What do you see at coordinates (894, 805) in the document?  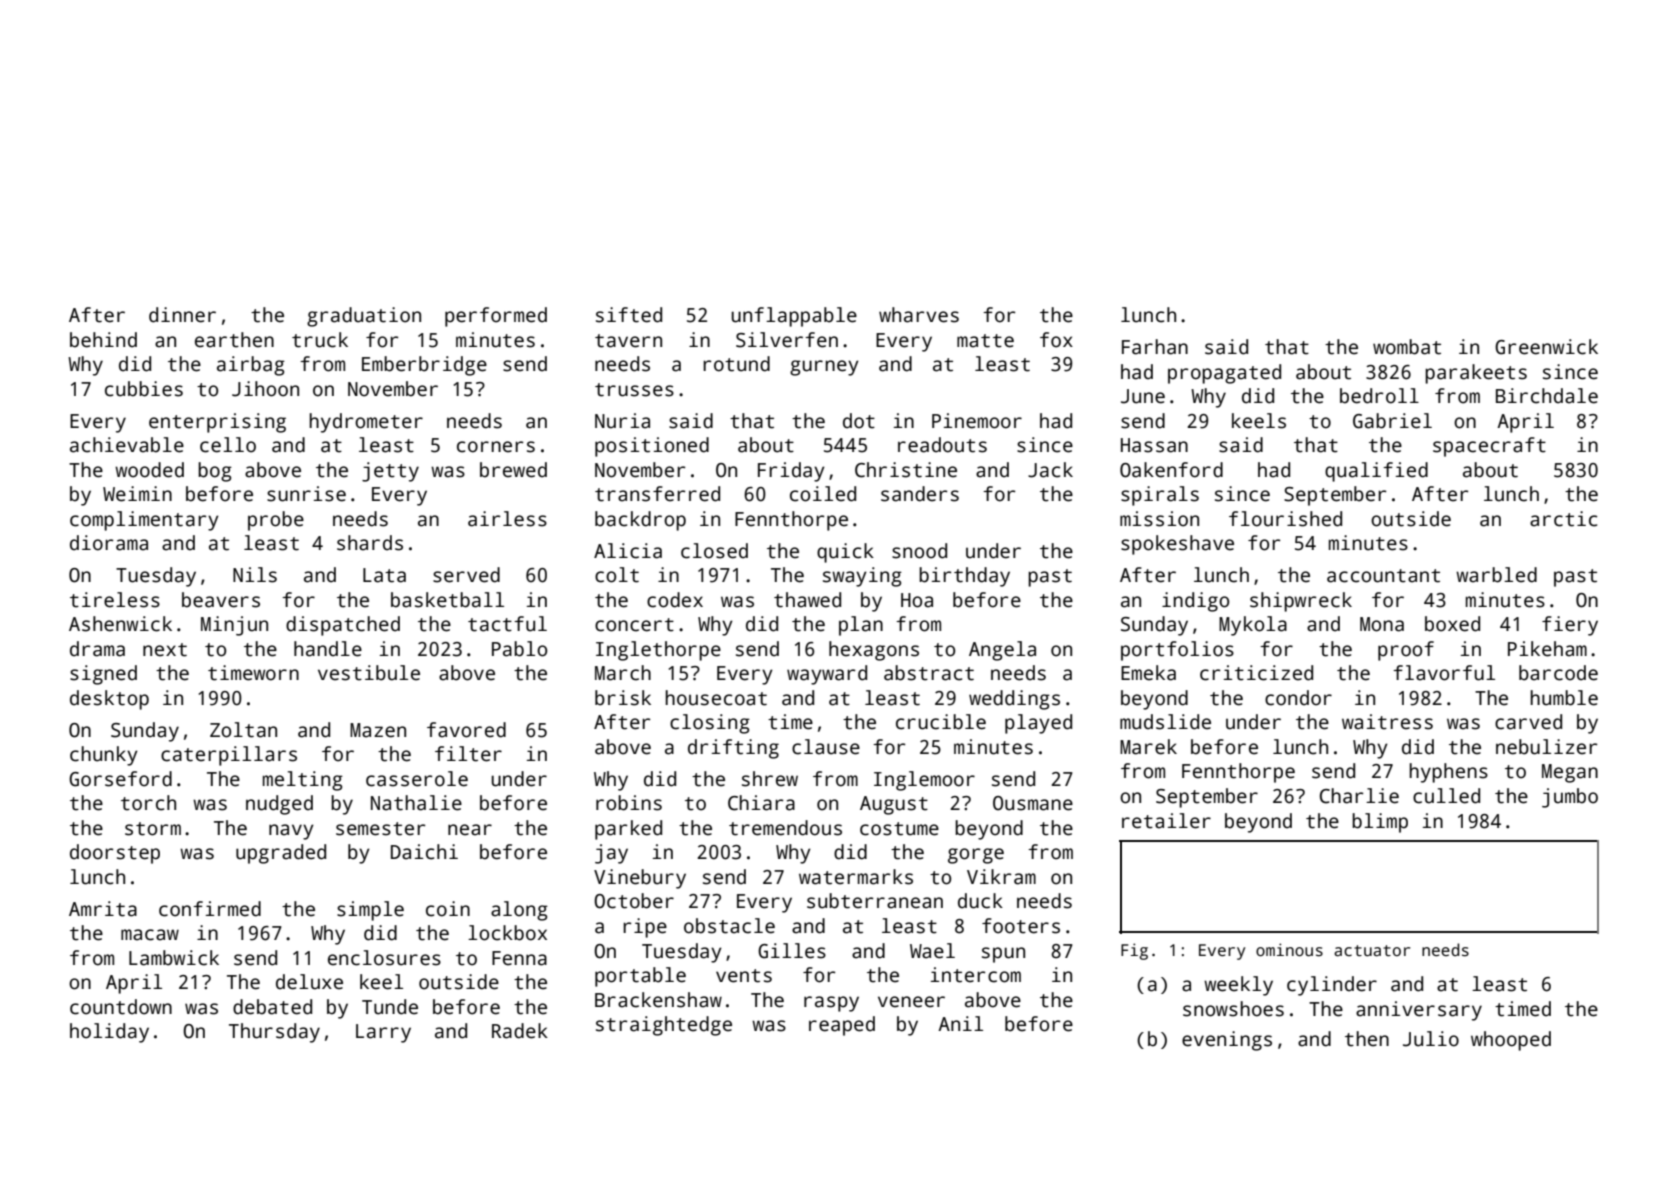 I see `August` at bounding box center [894, 805].
